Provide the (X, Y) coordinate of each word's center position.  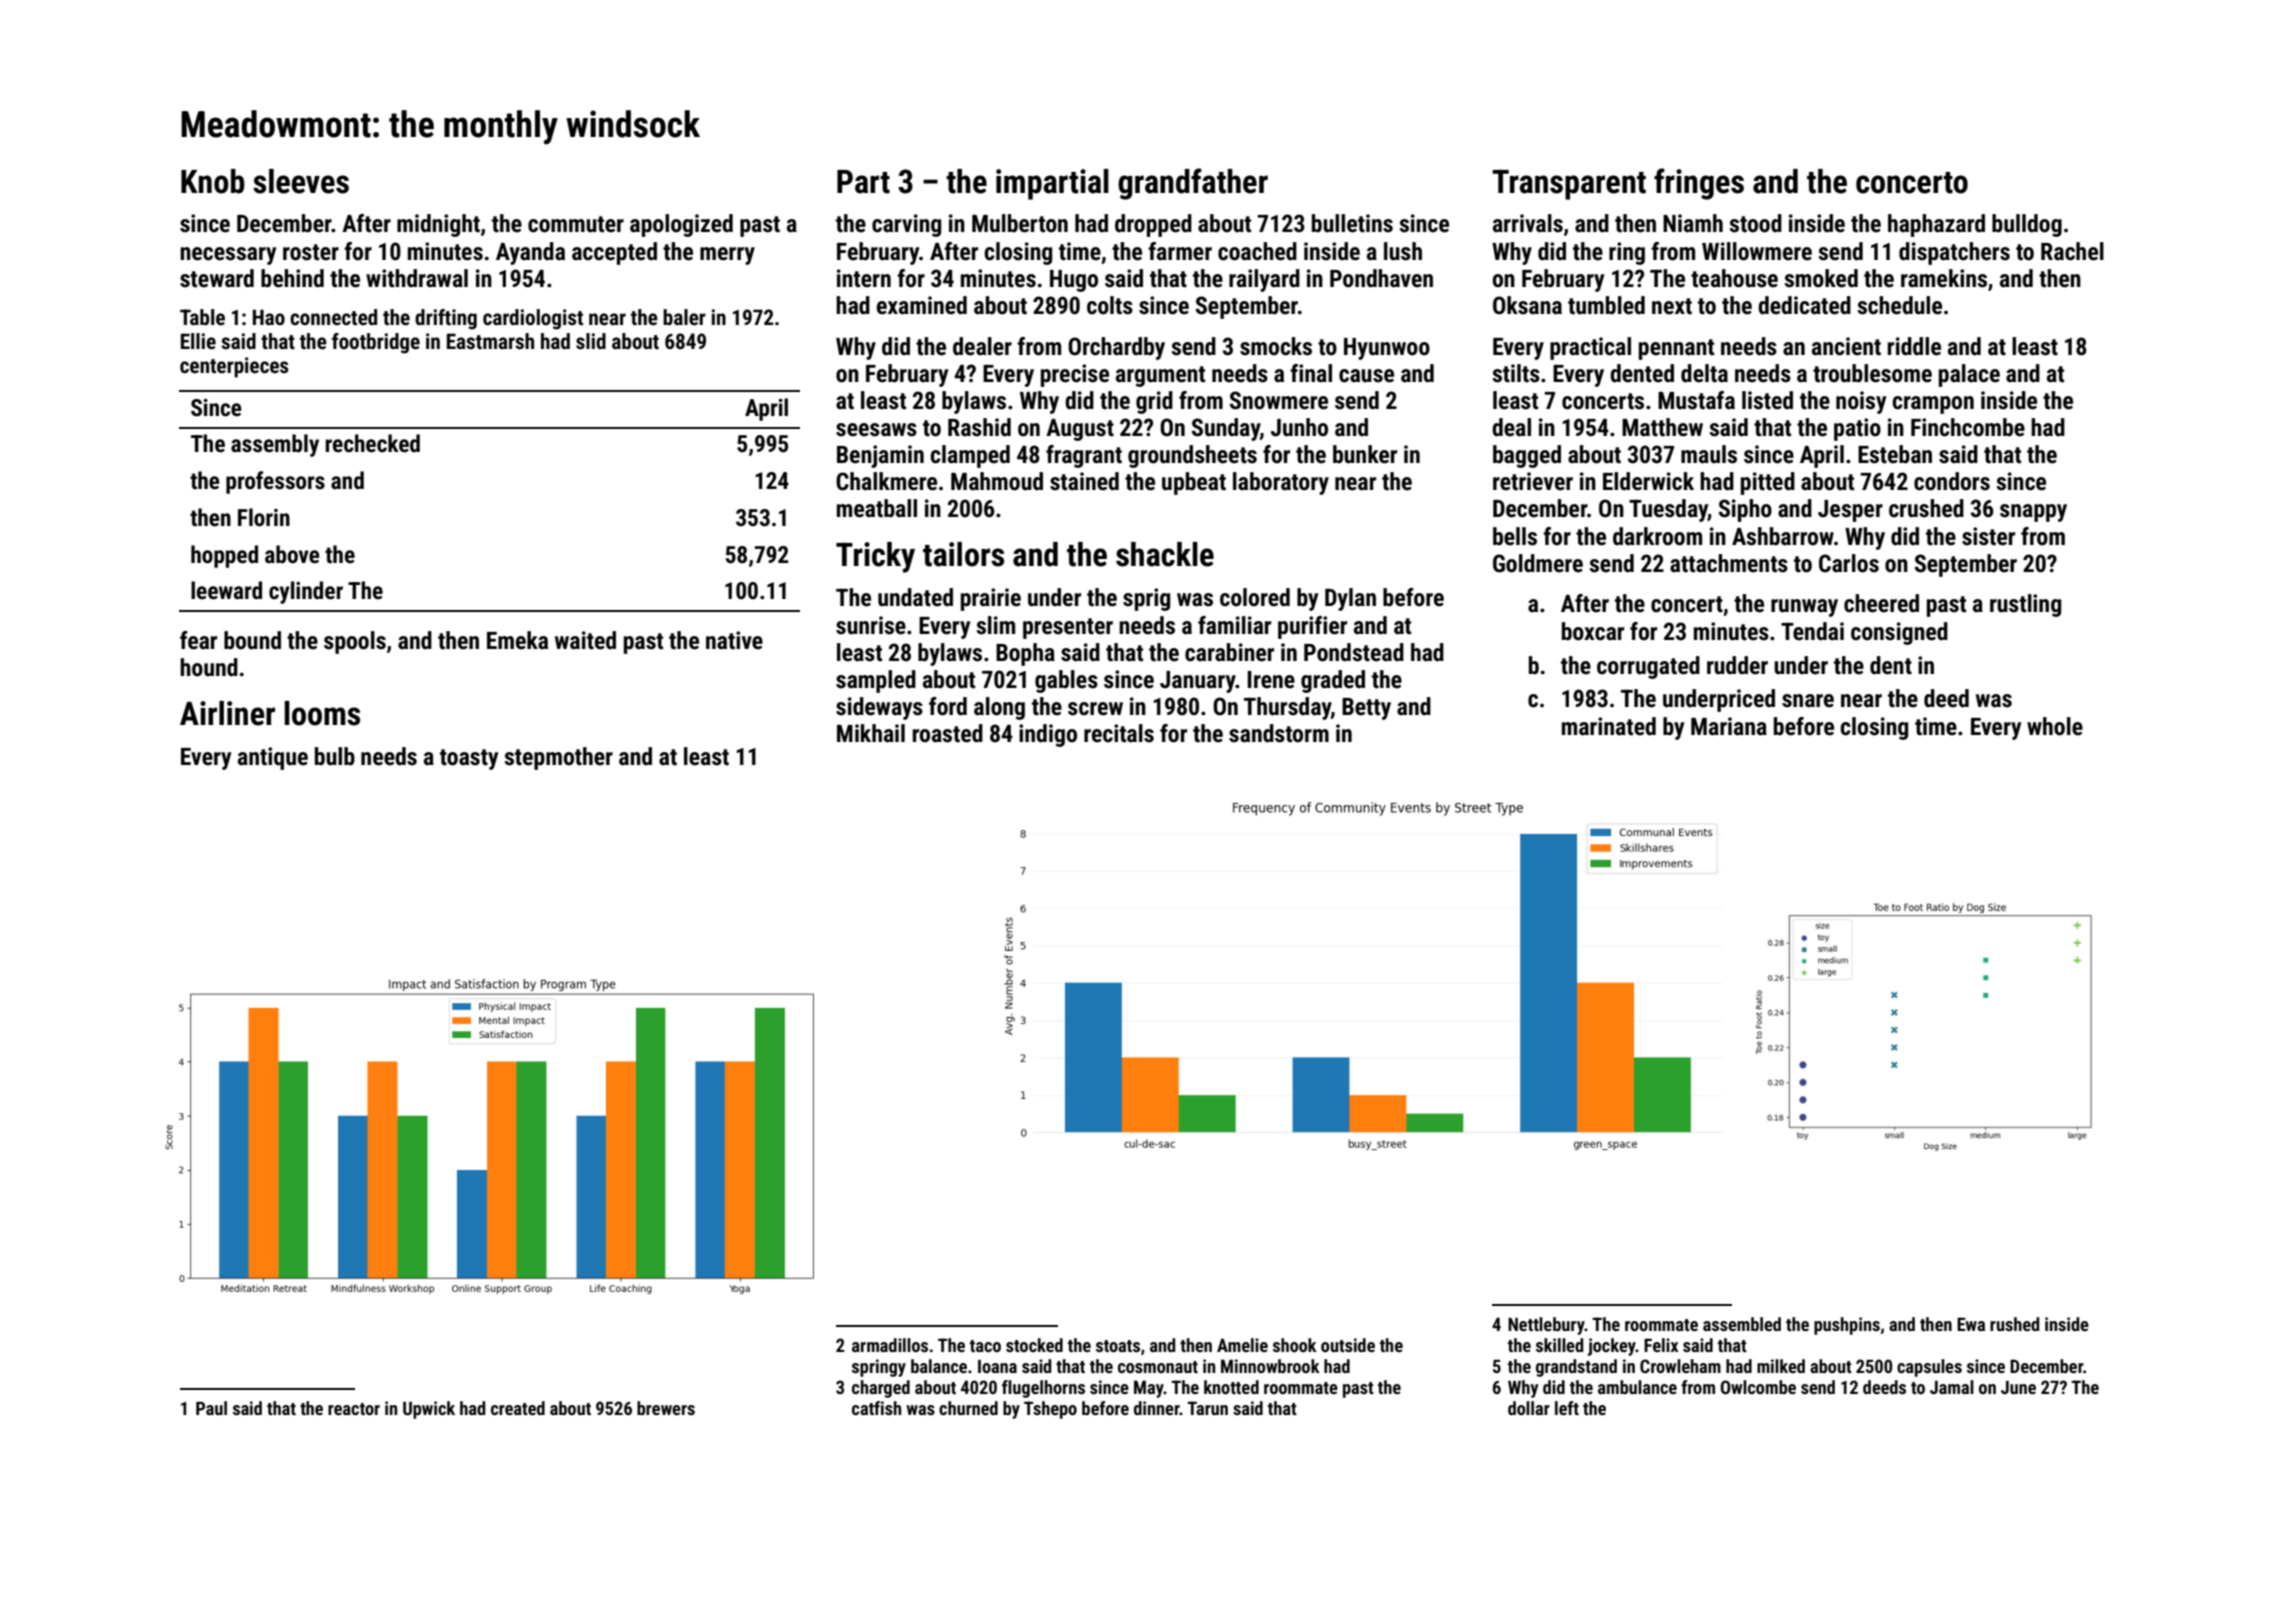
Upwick (429, 1410)
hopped (224, 556)
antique (273, 758)
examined (922, 305)
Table (202, 317)
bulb (335, 756)
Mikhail (871, 733)
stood (1755, 223)
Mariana (1729, 726)
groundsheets (1192, 456)
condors (1952, 481)
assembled (1742, 1324)
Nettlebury (1546, 1326)
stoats (1118, 1346)
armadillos (890, 1345)
